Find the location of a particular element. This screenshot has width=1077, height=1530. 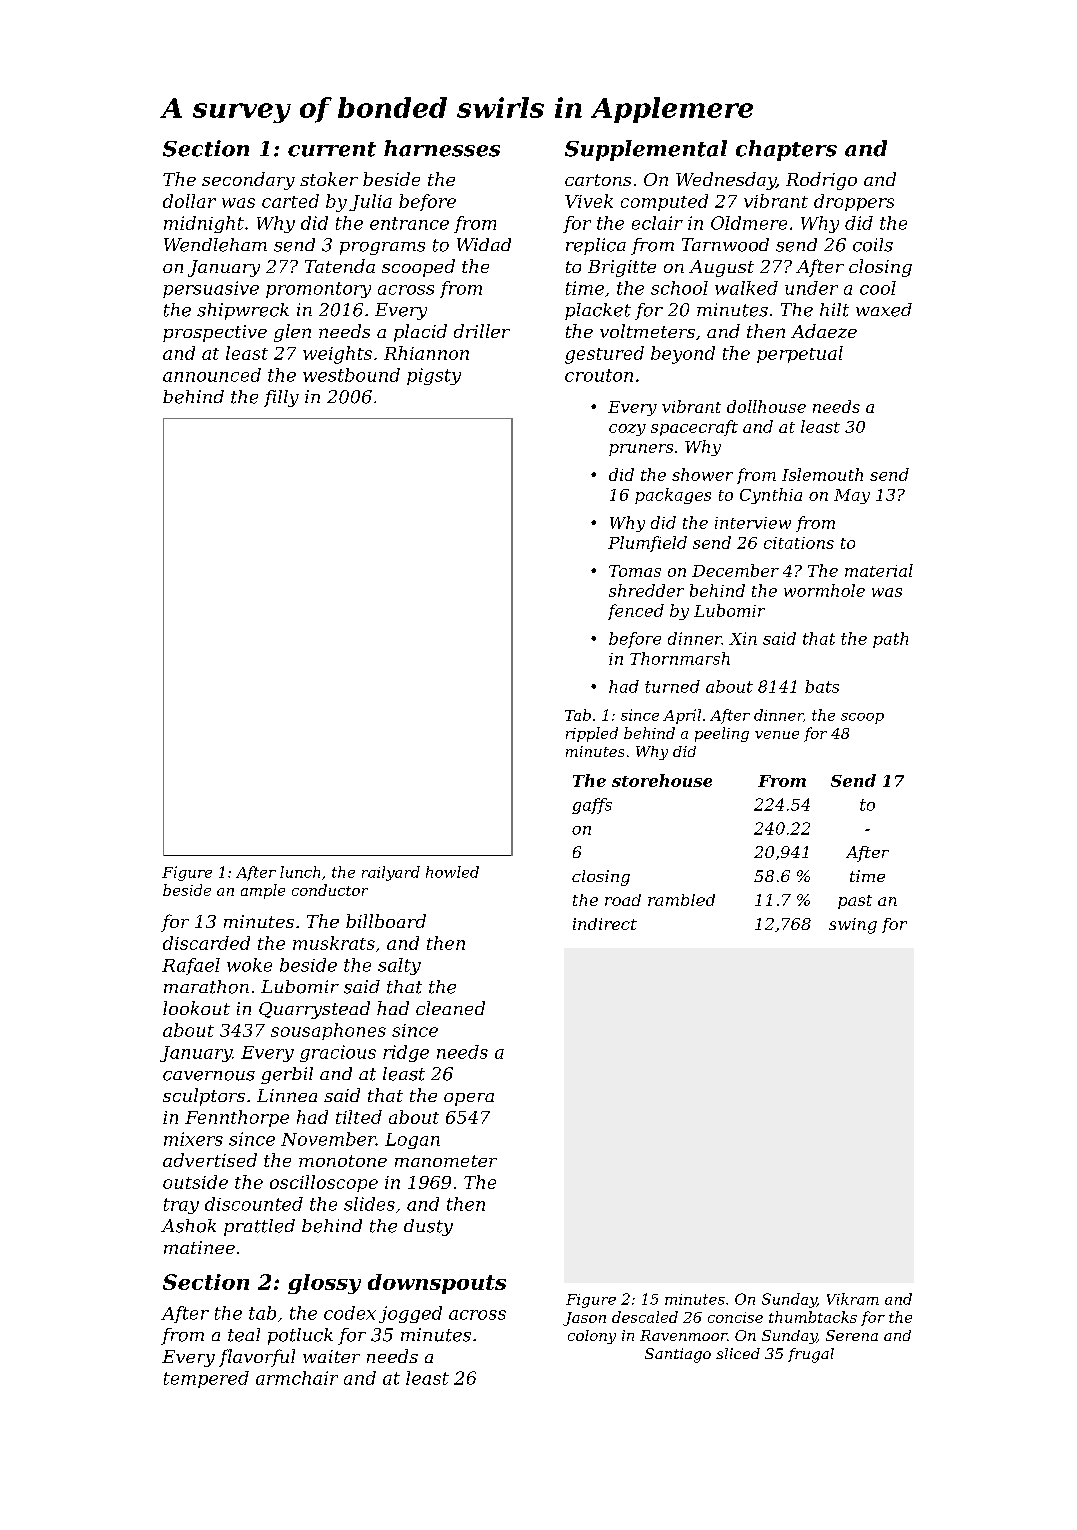

pigsty is located at coordinates (434, 376).
